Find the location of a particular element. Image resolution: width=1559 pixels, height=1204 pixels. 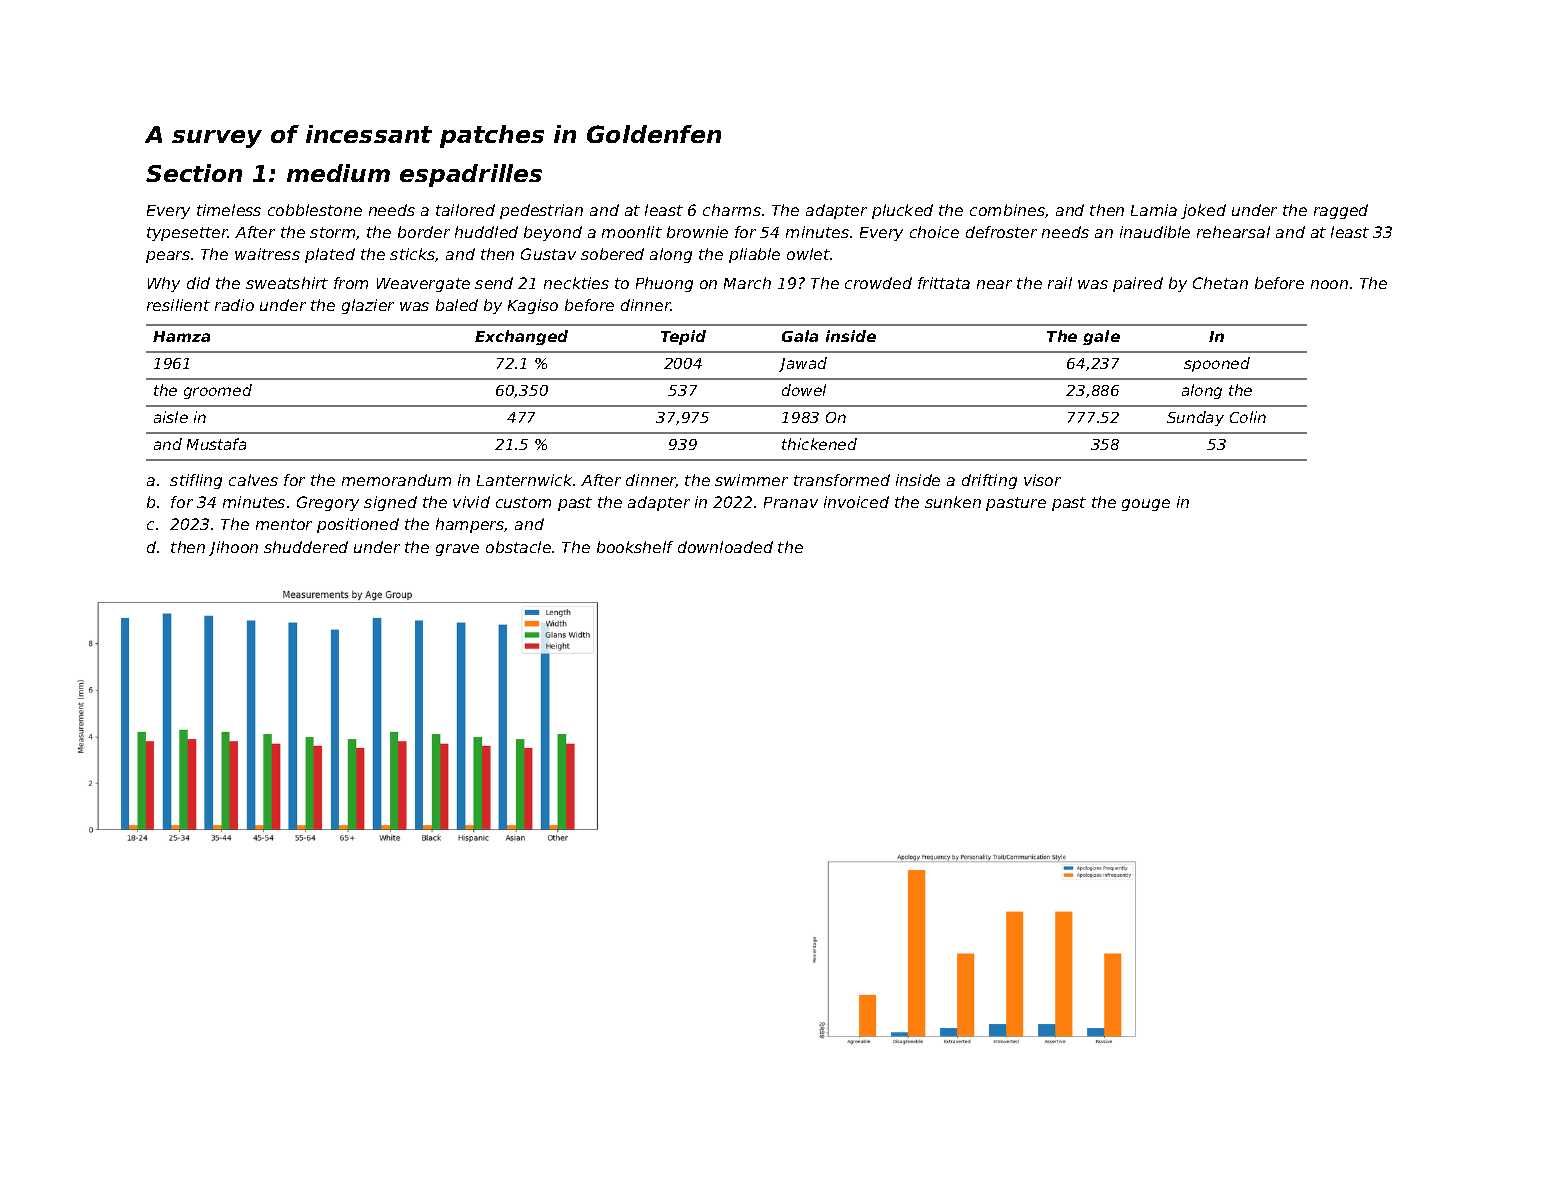

typesetter is located at coordinates (187, 234).
